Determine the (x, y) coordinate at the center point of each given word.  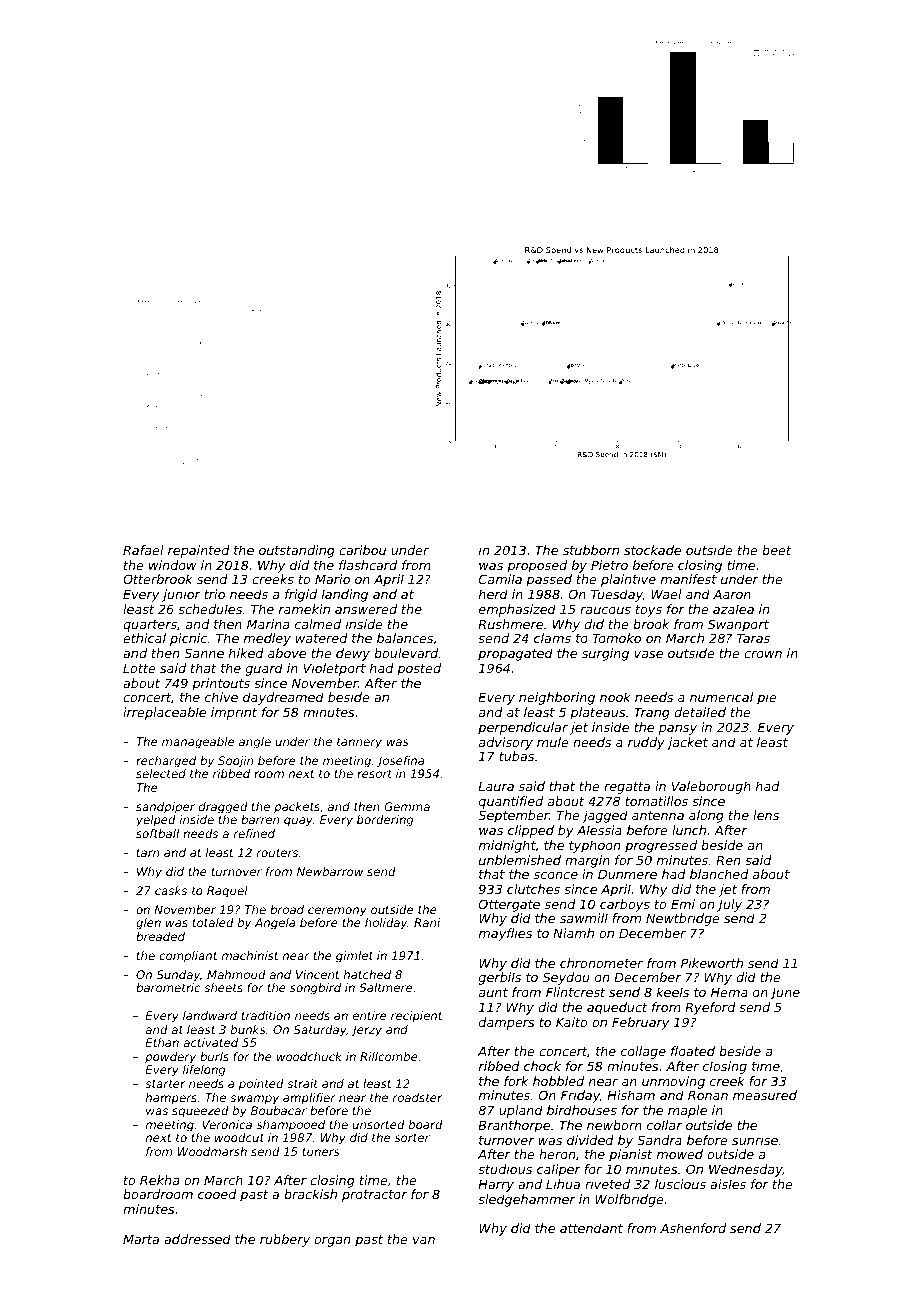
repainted (199, 551)
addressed (197, 1239)
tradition (265, 1015)
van (424, 1240)
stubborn (591, 550)
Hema (729, 992)
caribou (362, 550)
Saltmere (385, 987)
